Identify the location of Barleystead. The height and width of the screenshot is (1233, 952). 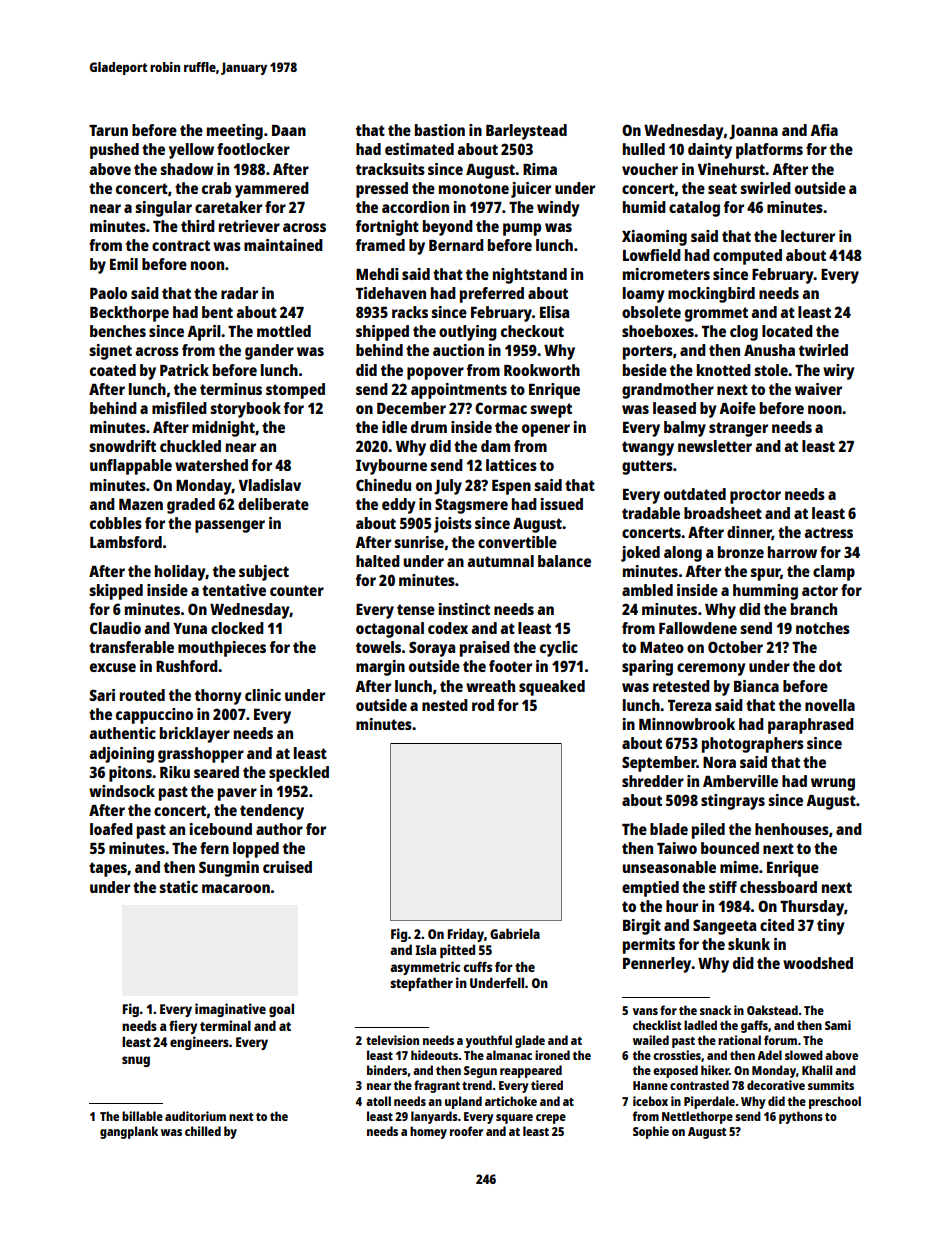
(526, 132).
